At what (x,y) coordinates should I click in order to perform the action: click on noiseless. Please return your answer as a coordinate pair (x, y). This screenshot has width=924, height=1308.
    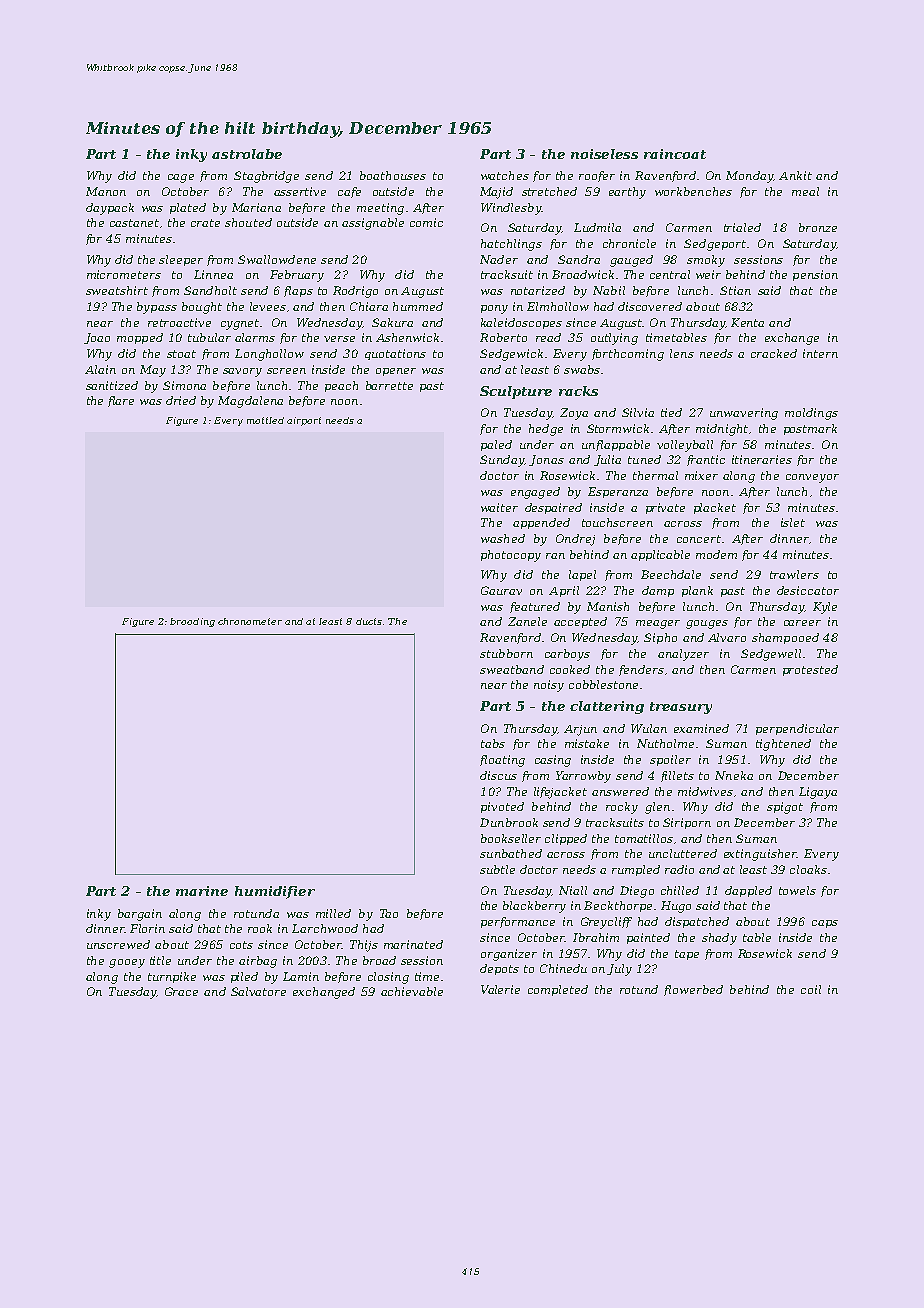
    Looking at the image, I should click on (604, 154).
